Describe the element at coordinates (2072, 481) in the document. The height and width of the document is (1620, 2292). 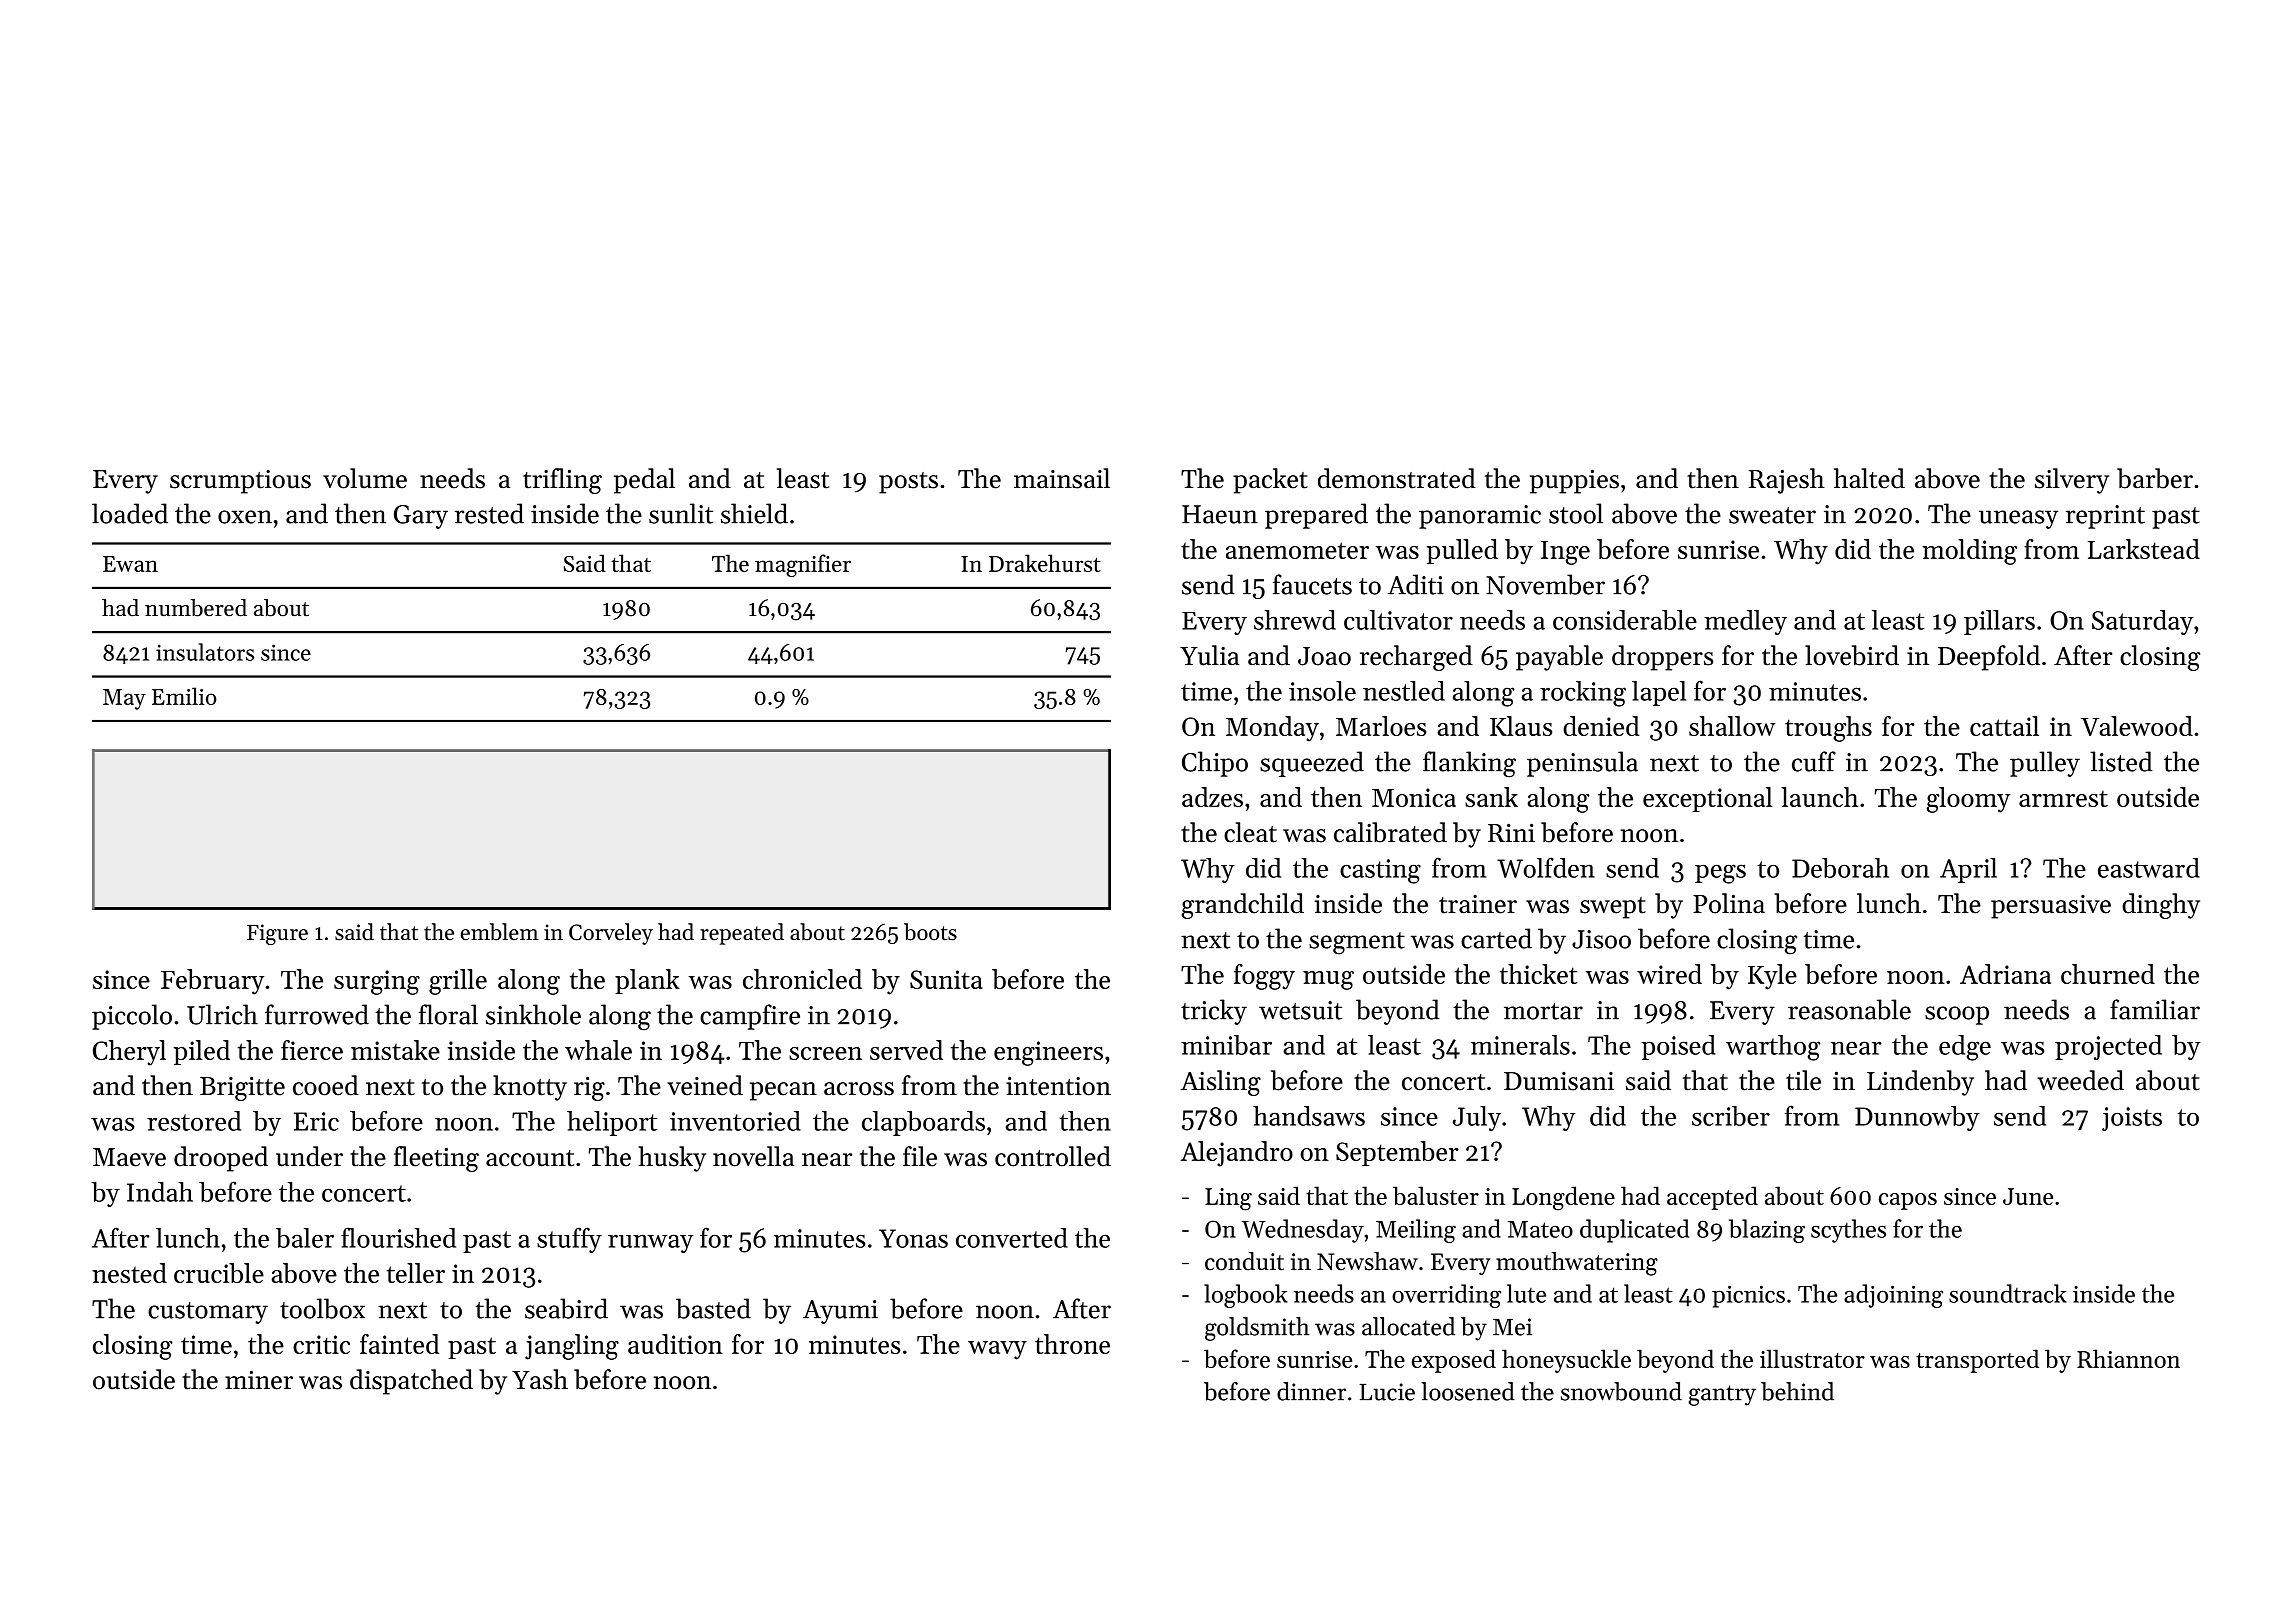
I see `silvery` at that location.
